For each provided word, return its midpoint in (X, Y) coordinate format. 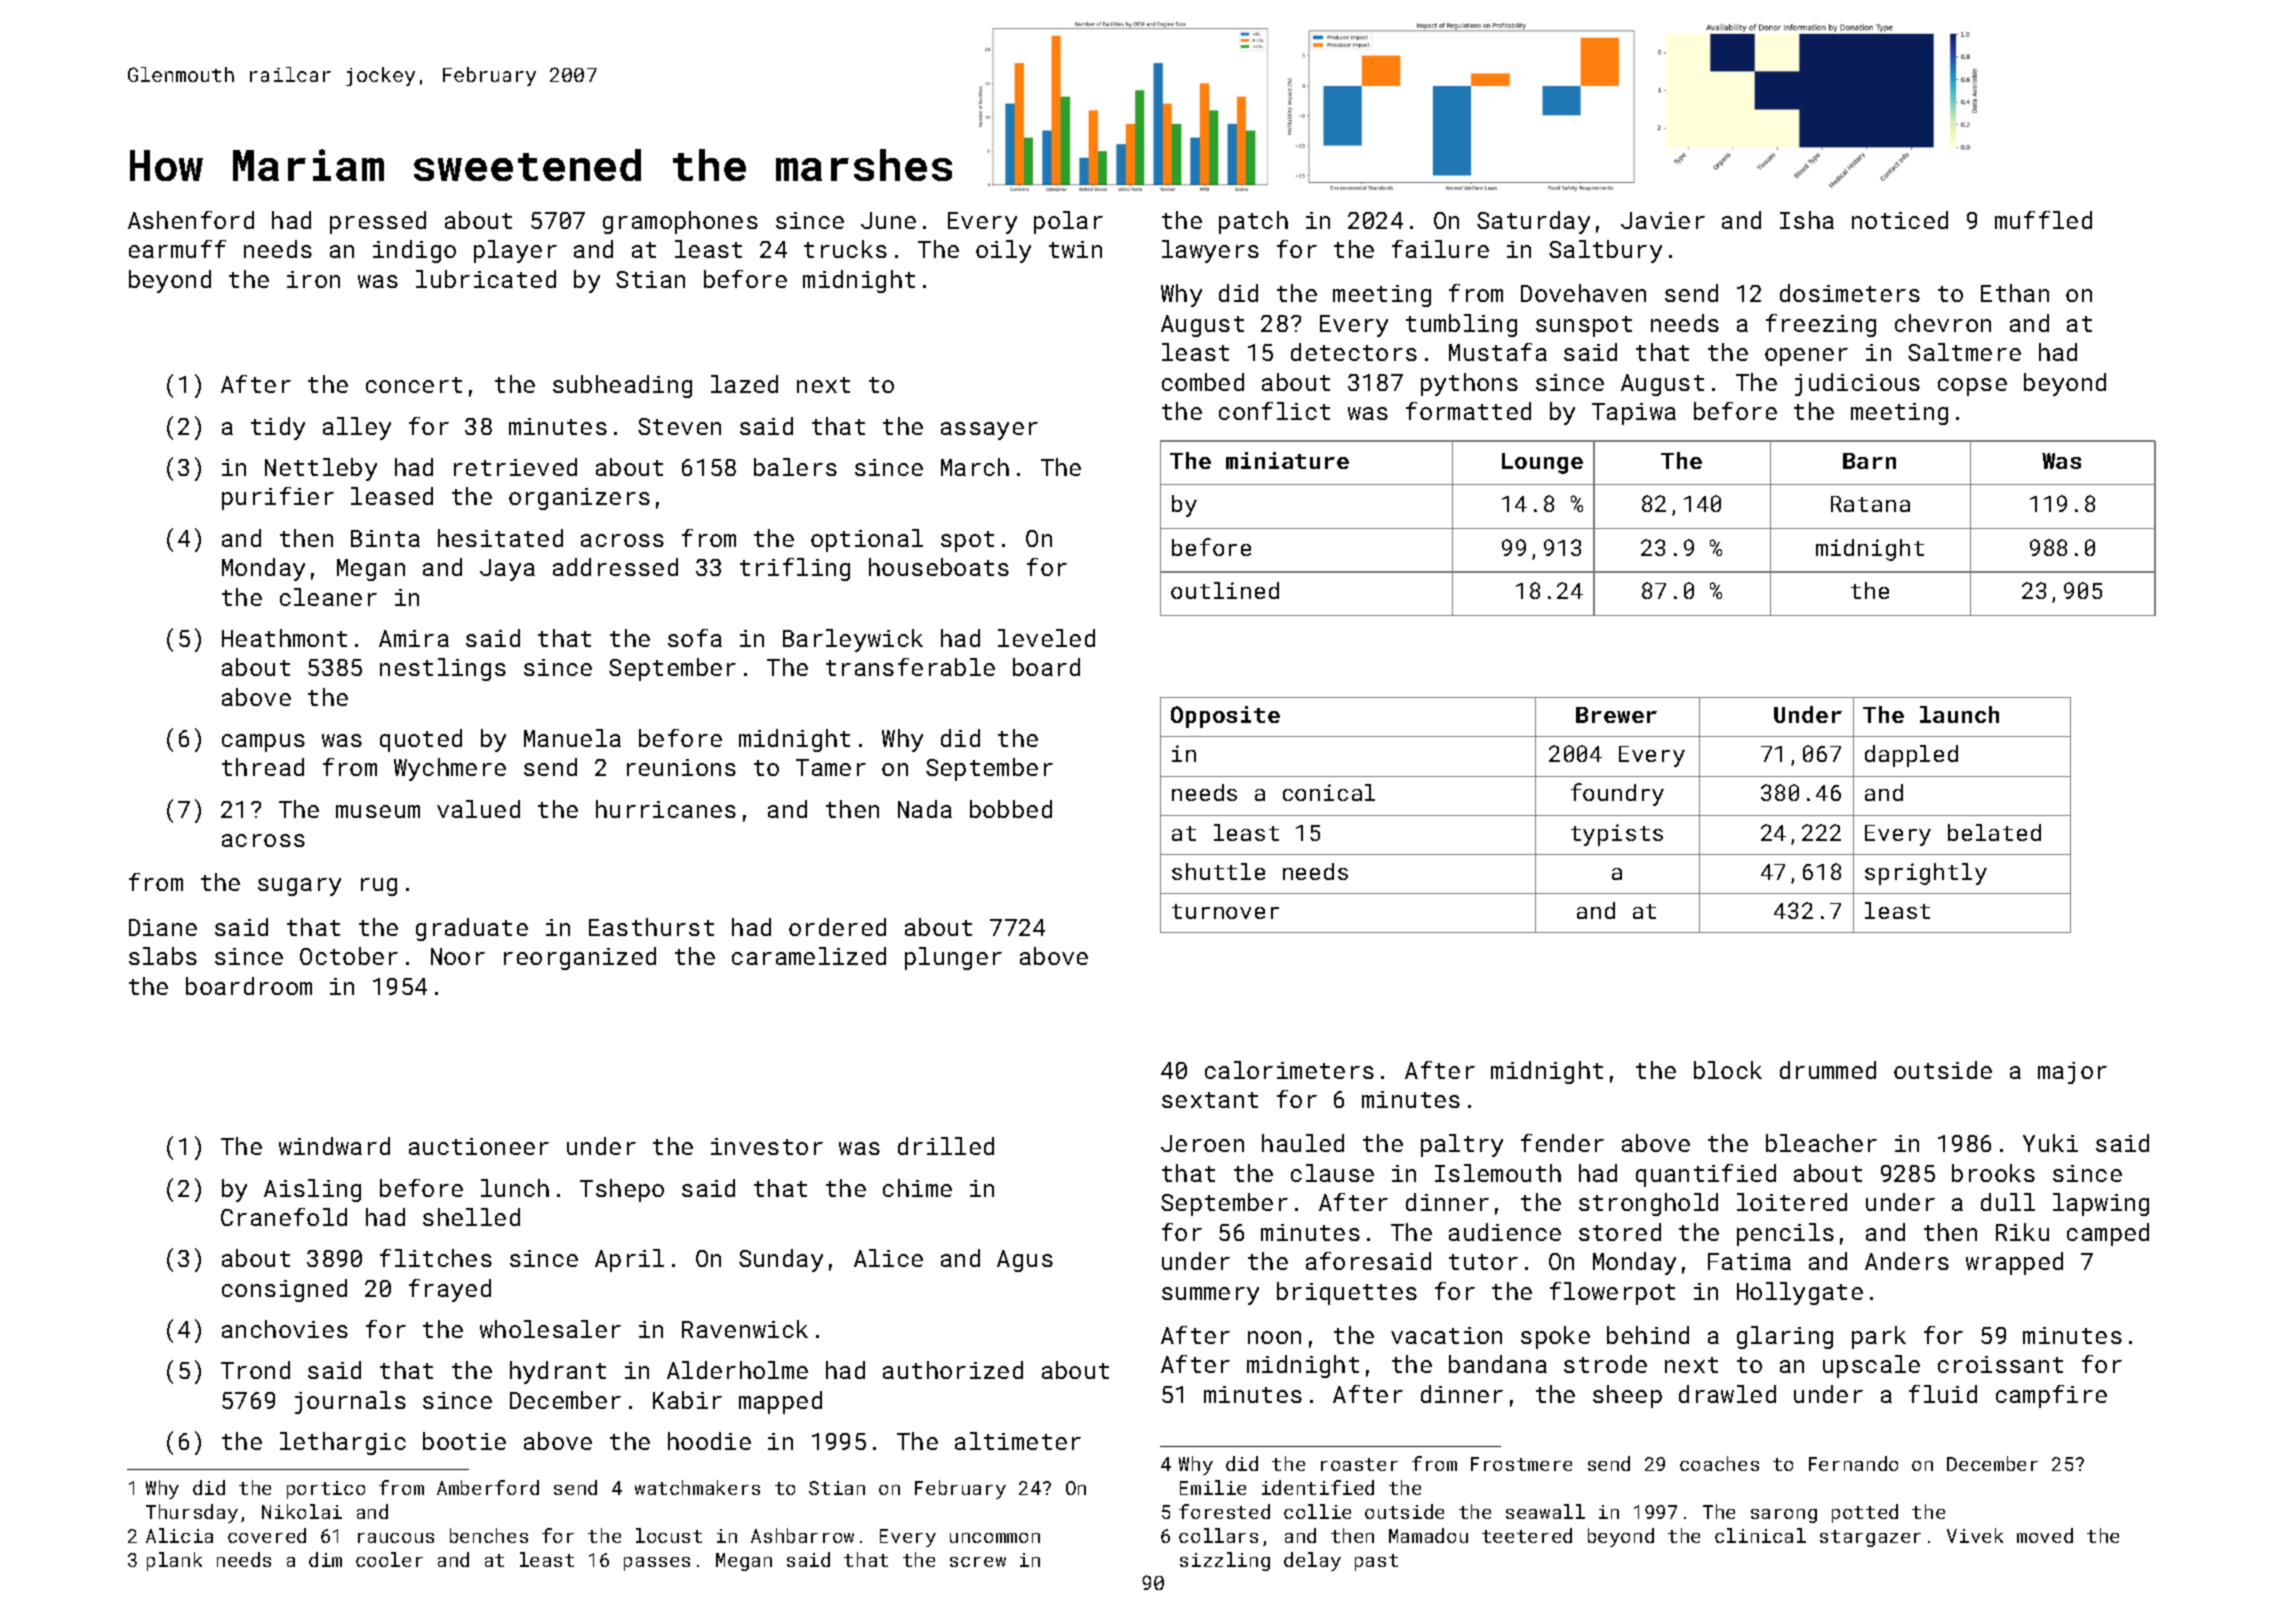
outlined (1225, 590)
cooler (389, 1559)
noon (1274, 1337)
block (1728, 1070)
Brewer (1616, 715)
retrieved (515, 467)
